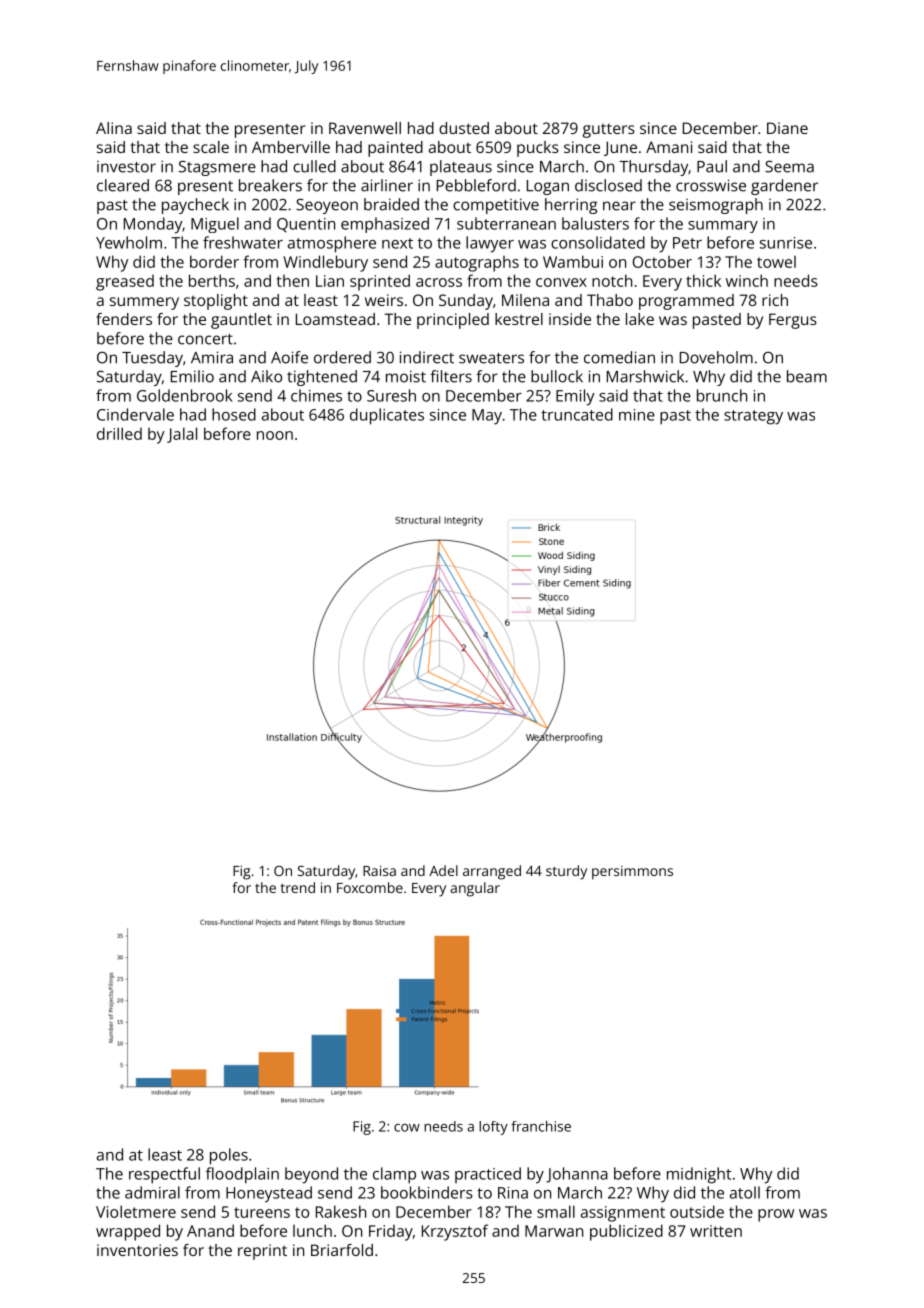 The height and width of the image is (1308, 924). Describe the element at coordinates (427, 1192) in the image. I see `bookbinders` at that location.
